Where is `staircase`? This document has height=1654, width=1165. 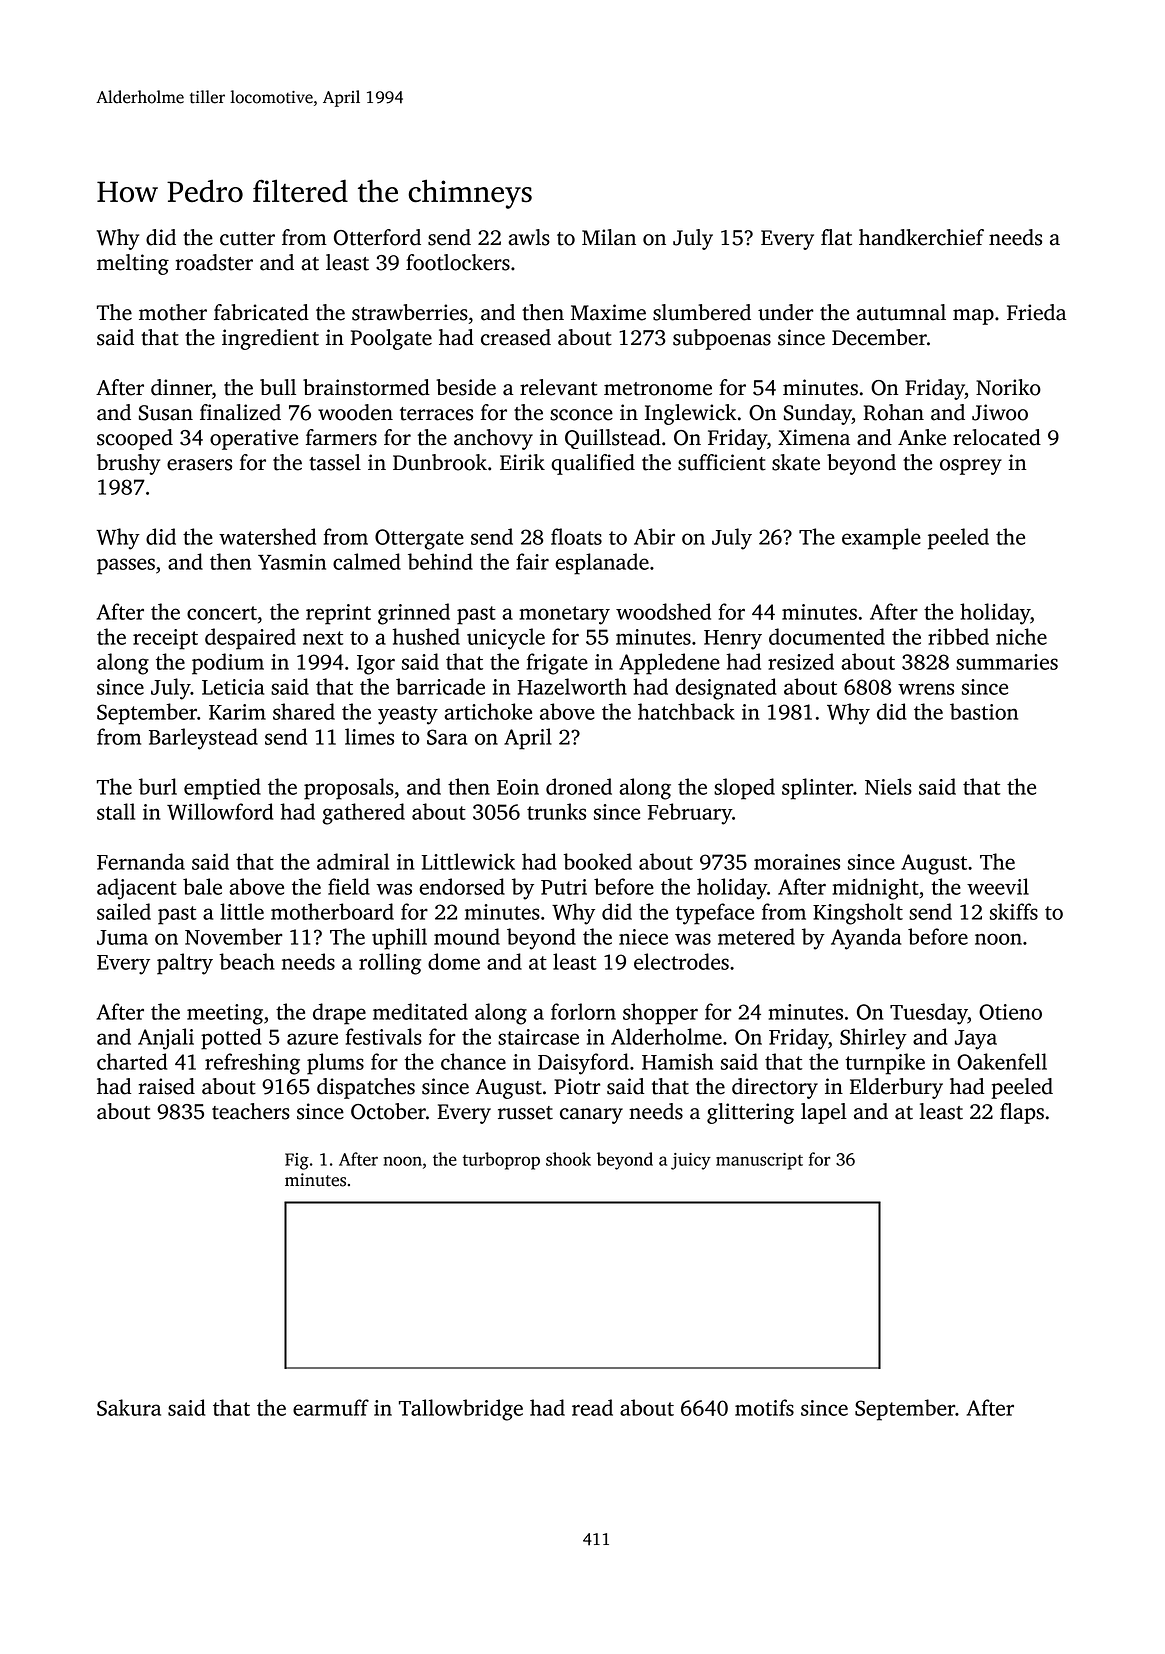
staircase is located at coordinates (538, 1037).
